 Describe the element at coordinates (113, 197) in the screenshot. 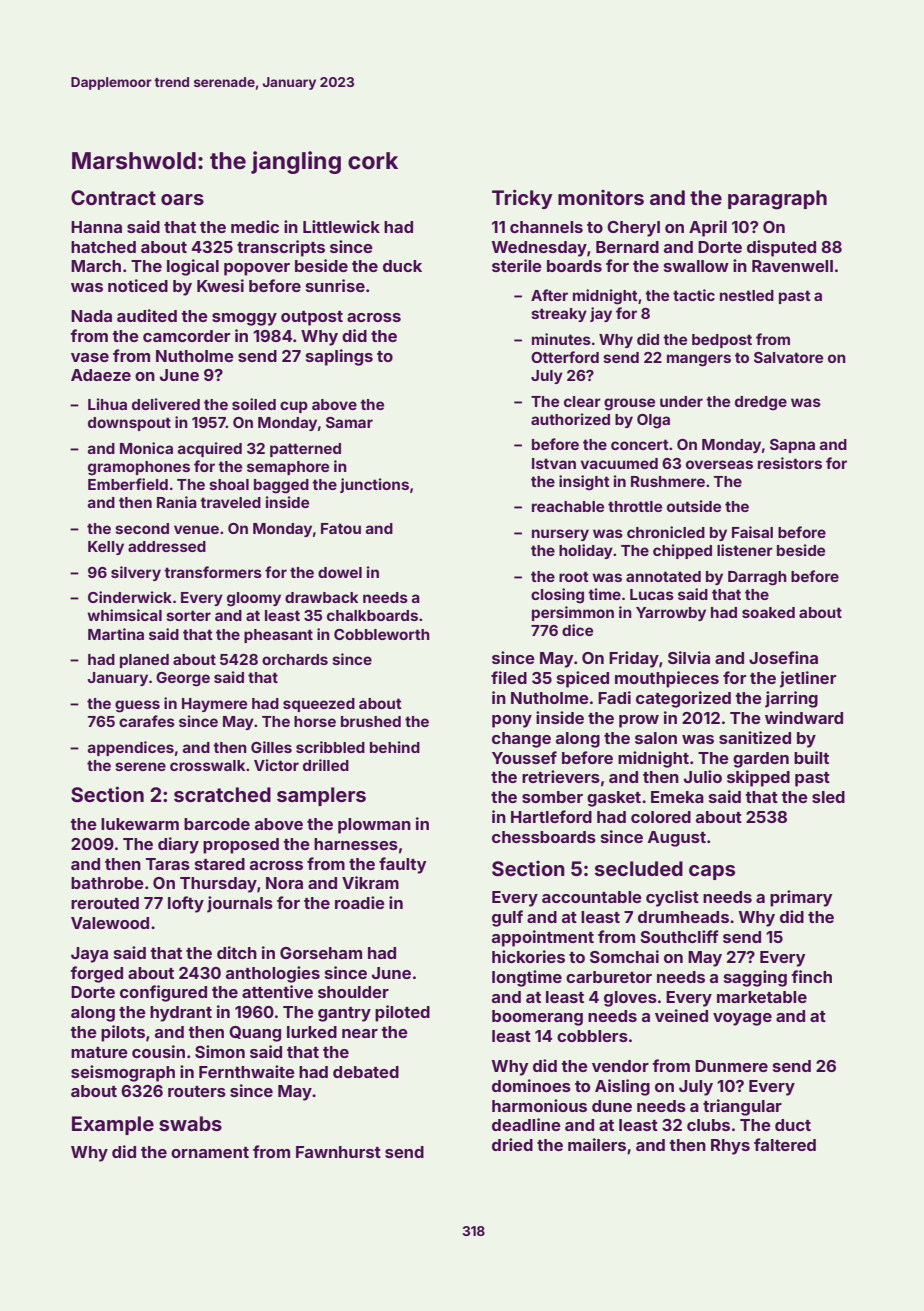

I see `Contract` at that location.
